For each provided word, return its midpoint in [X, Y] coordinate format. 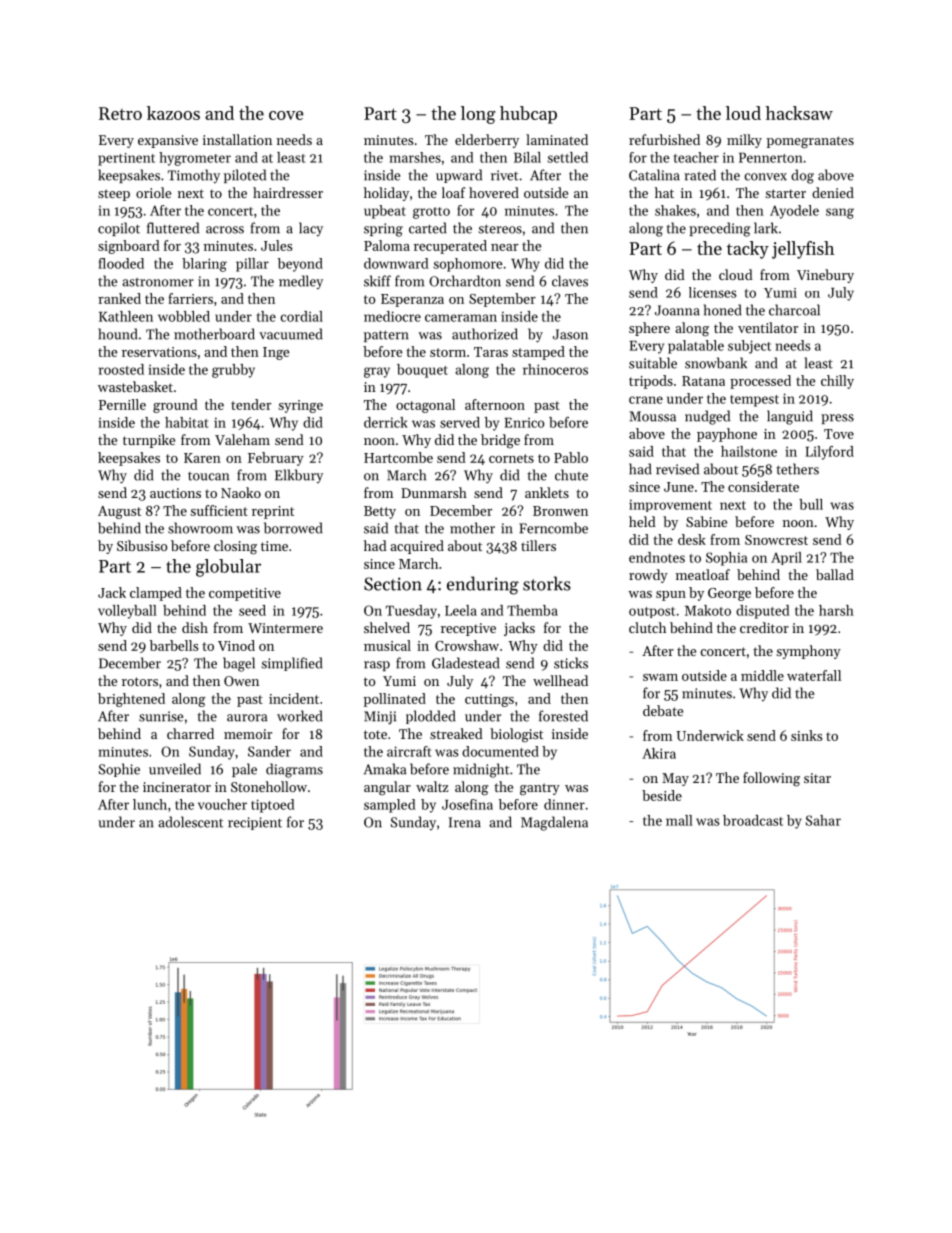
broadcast [753, 820]
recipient [255, 823]
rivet [504, 175]
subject [749, 347]
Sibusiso [142, 545]
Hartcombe [398, 457]
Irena [465, 822]
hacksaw [799, 113]
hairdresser [288, 192]
